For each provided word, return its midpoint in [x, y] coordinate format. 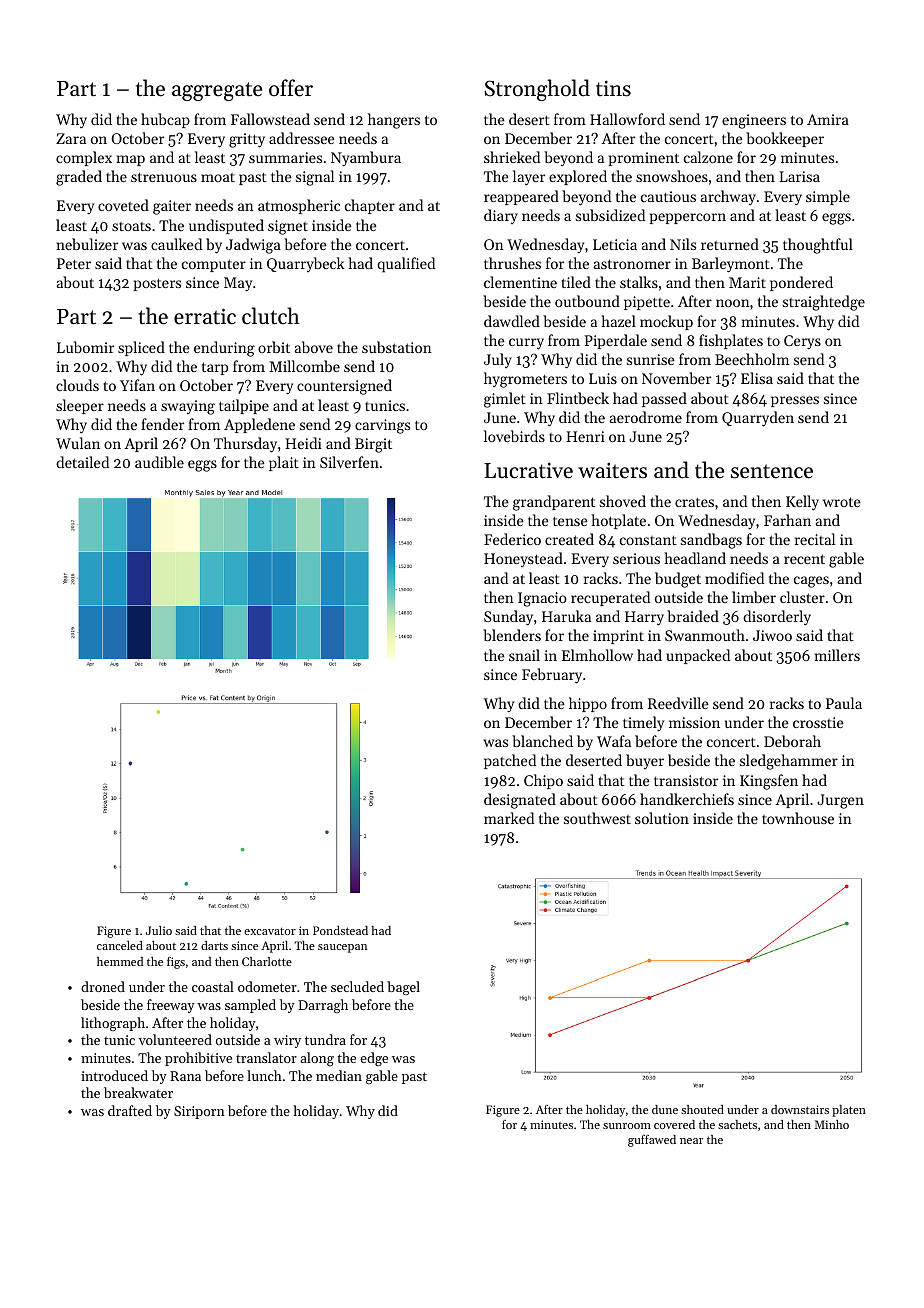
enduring [224, 349]
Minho [832, 1124]
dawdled [512, 321]
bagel [403, 988]
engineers [754, 121]
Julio [159, 930]
